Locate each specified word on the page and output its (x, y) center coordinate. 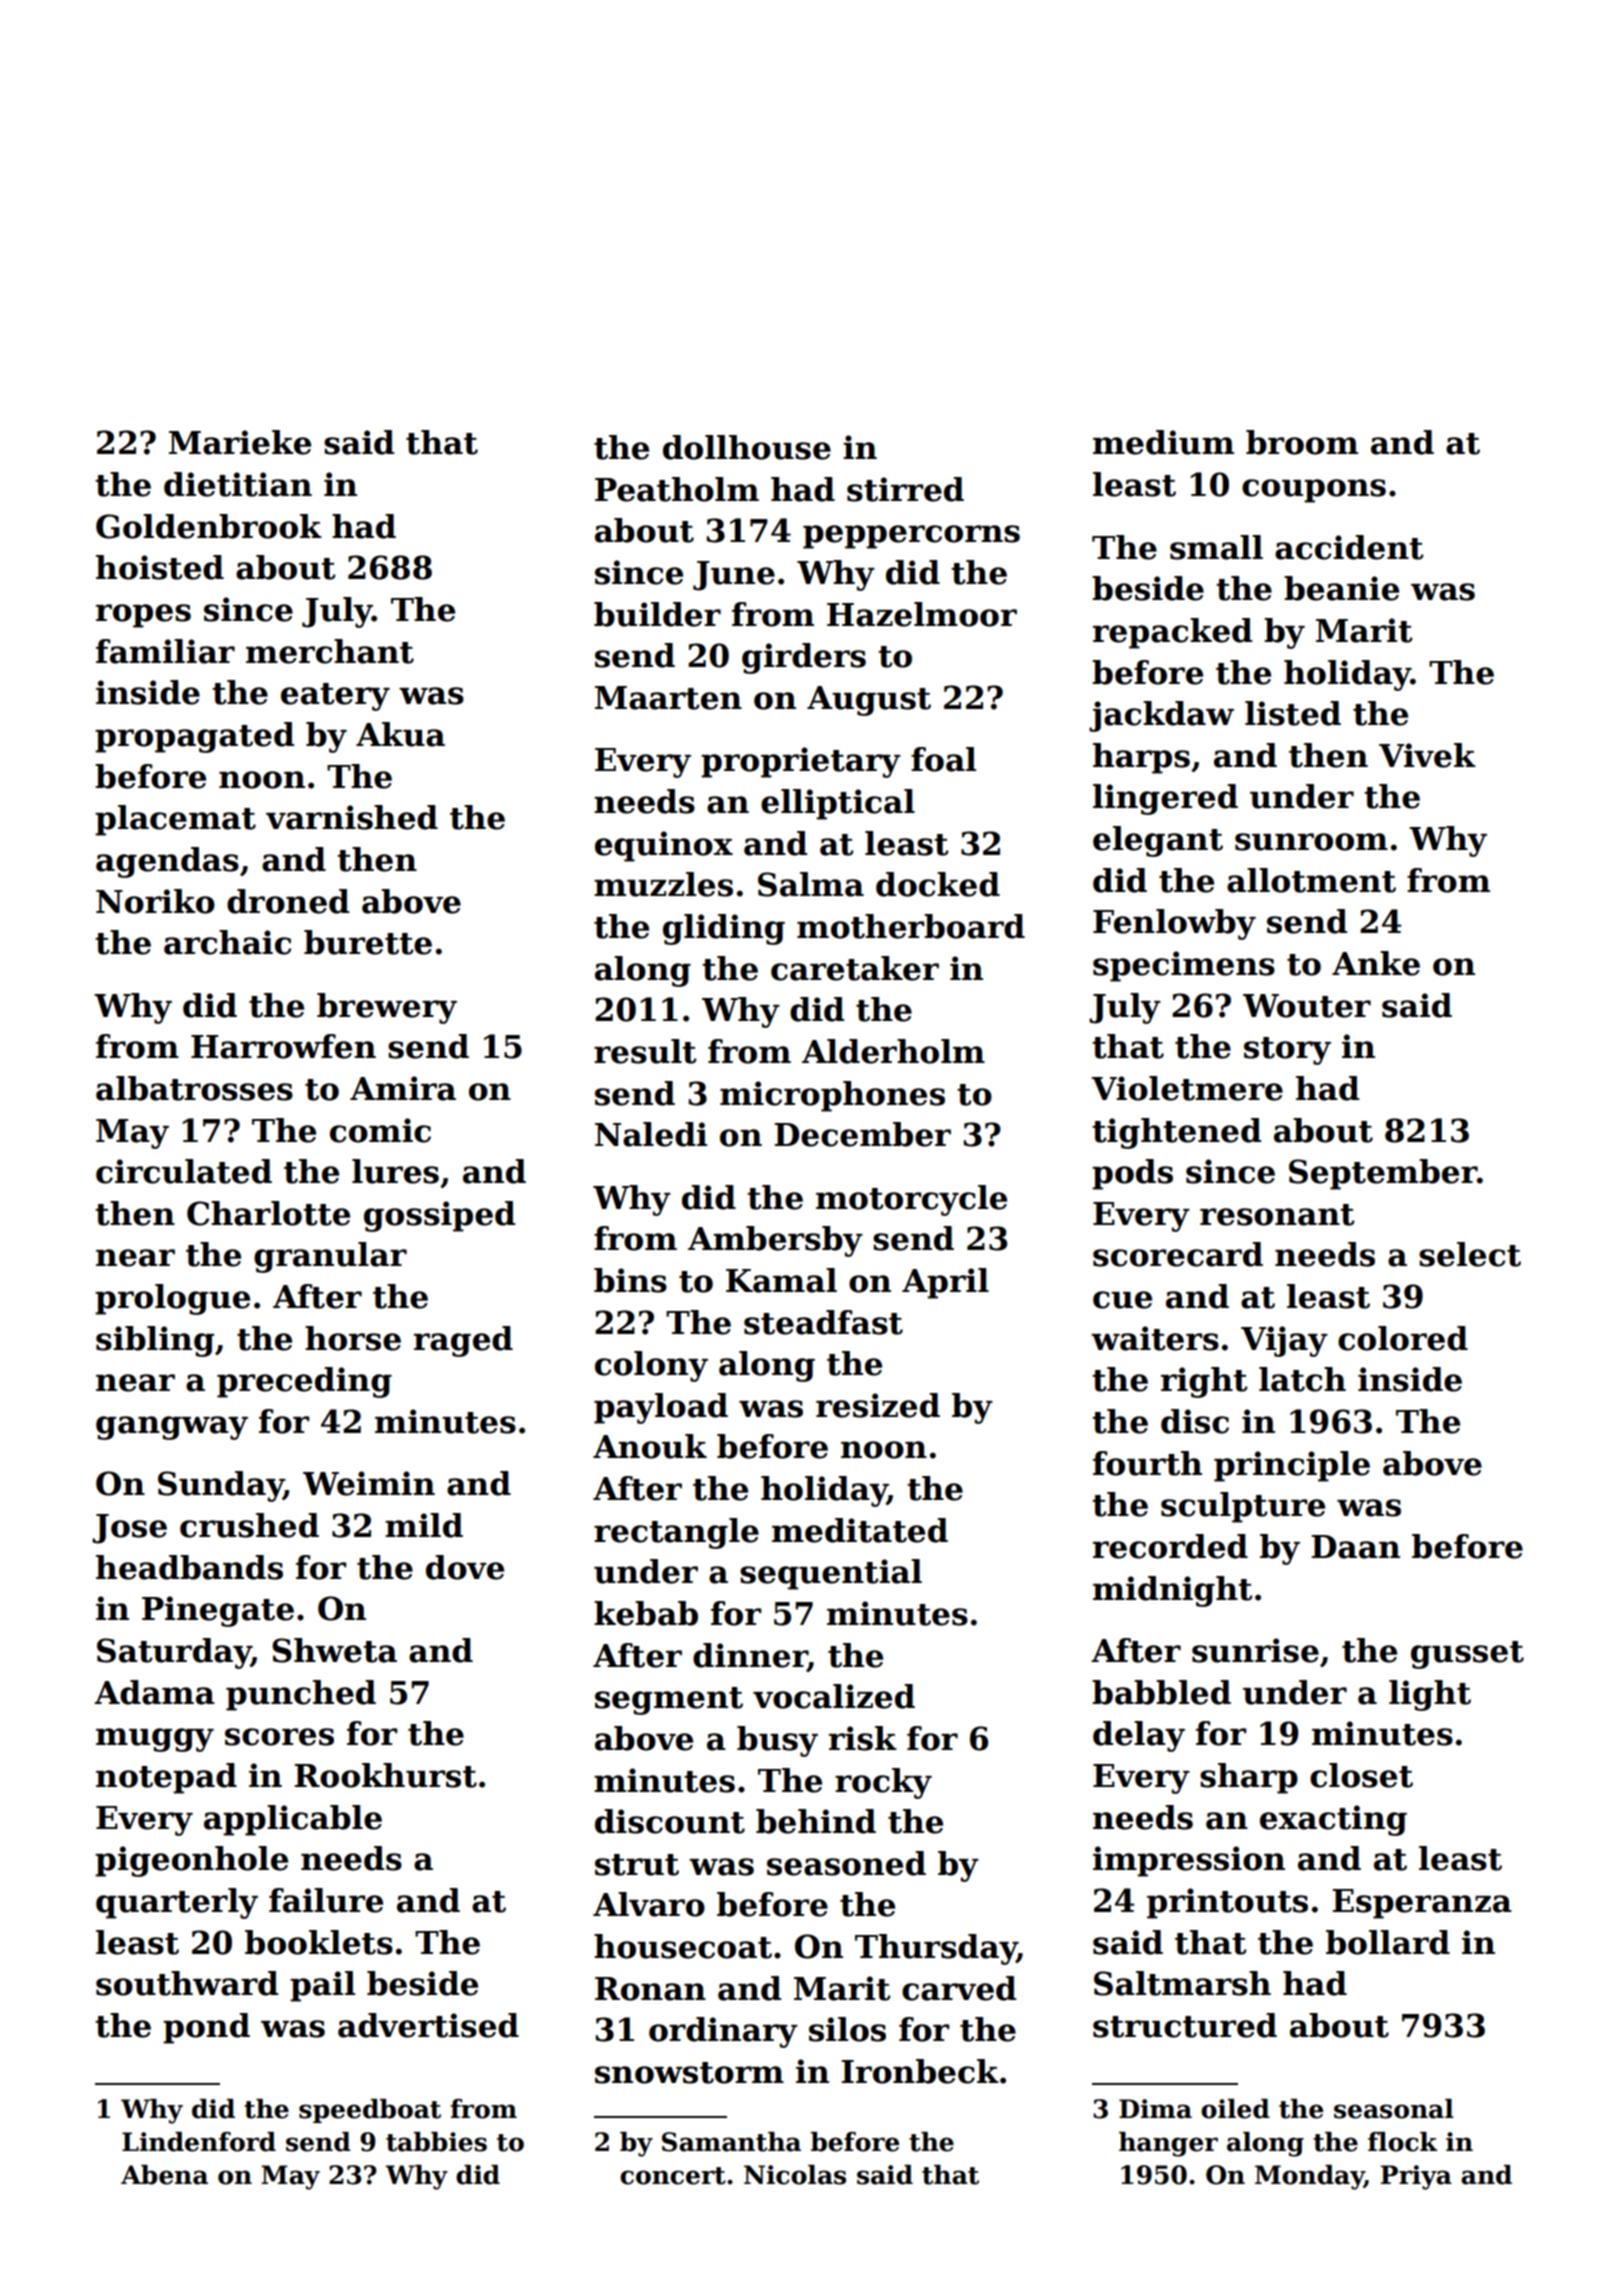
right (1204, 1382)
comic (380, 1130)
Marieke (240, 442)
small (1216, 547)
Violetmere (1187, 1088)
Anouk (650, 1446)
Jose (129, 1529)
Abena (164, 2175)
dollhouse (747, 447)
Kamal (781, 1280)
